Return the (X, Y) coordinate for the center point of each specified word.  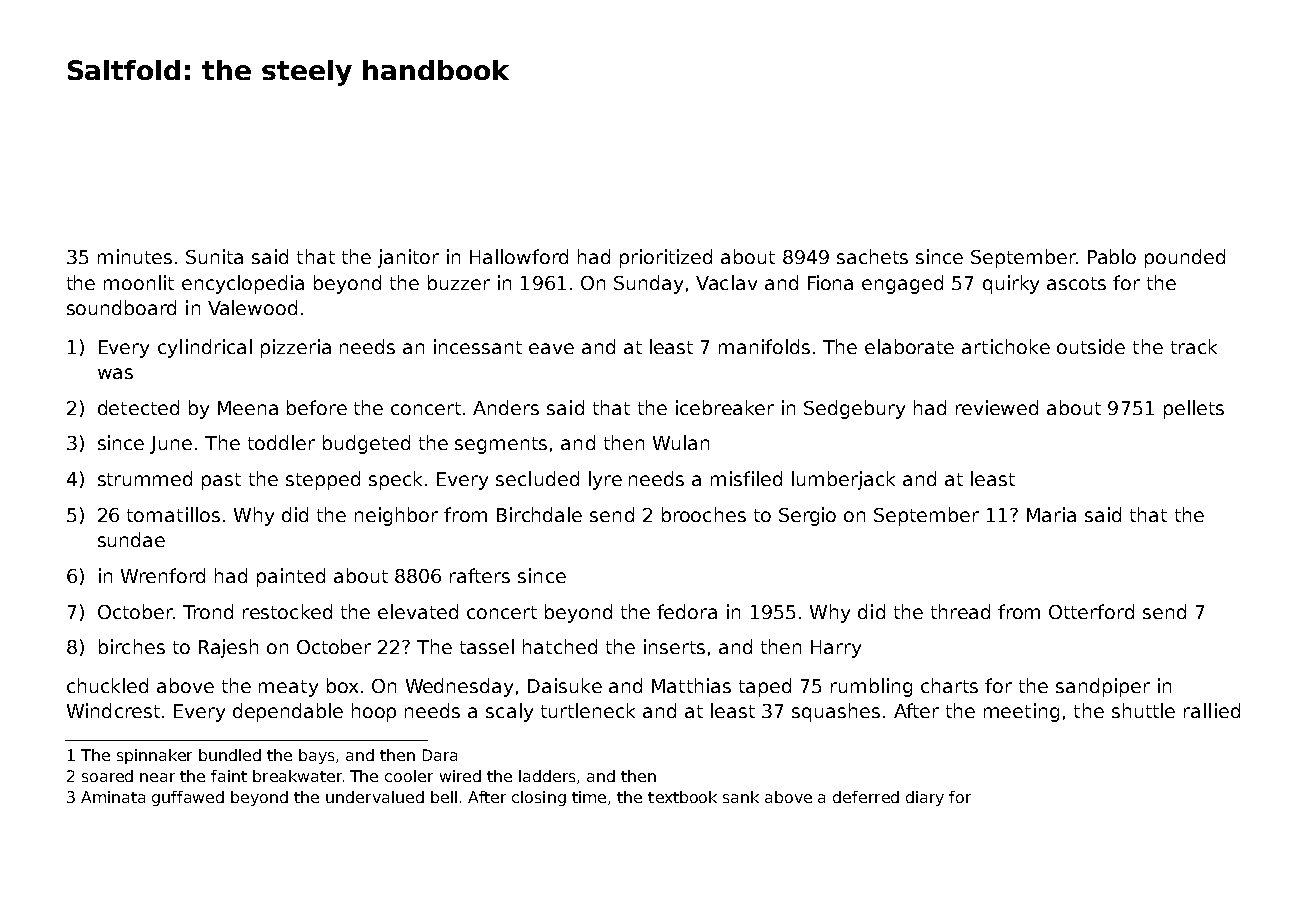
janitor (408, 258)
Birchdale (539, 514)
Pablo (1112, 256)
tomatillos (173, 514)
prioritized (666, 258)
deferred (866, 797)
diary (925, 798)
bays (316, 756)
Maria (1051, 514)
